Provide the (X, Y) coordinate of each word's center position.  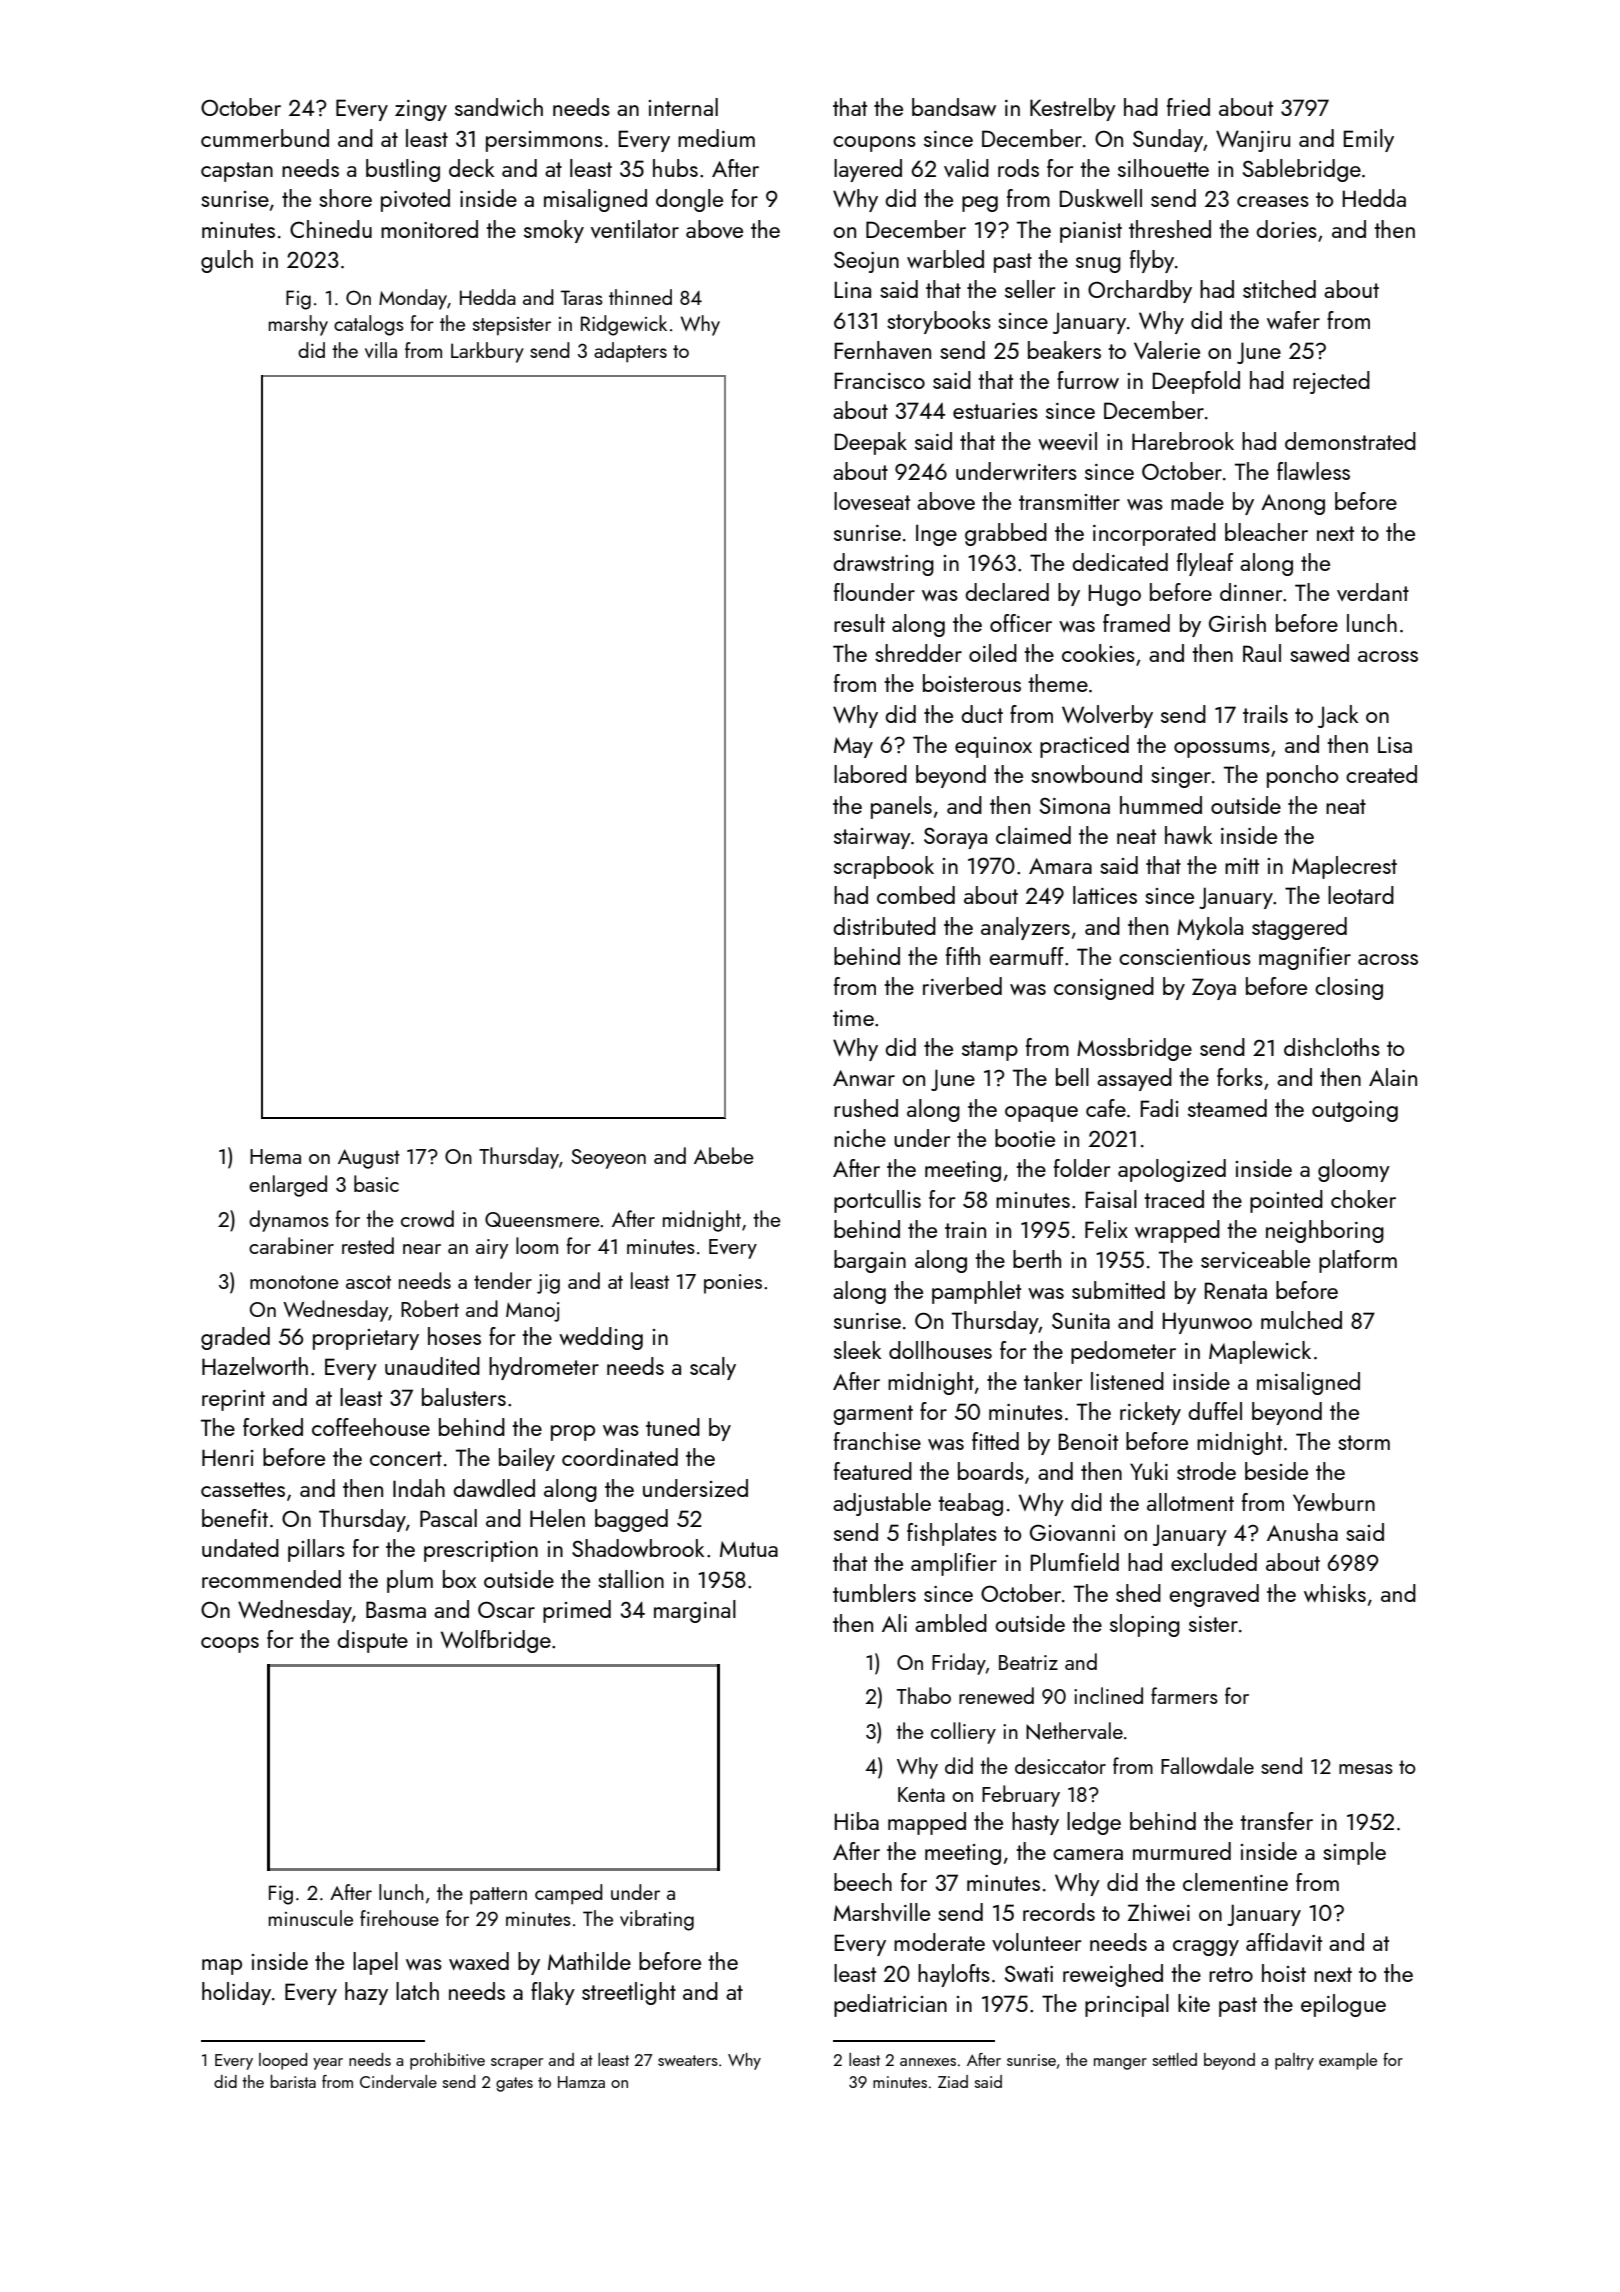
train (965, 1230)
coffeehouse (371, 1427)
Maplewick (1260, 1352)
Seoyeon (608, 1159)
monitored (429, 229)
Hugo (1115, 595)
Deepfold (1196, 382)
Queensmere (542, 1219)
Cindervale (398, 2081)
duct (982, 714)
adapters (630, 352)
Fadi (1159, 1108)
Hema (275, 1156)
